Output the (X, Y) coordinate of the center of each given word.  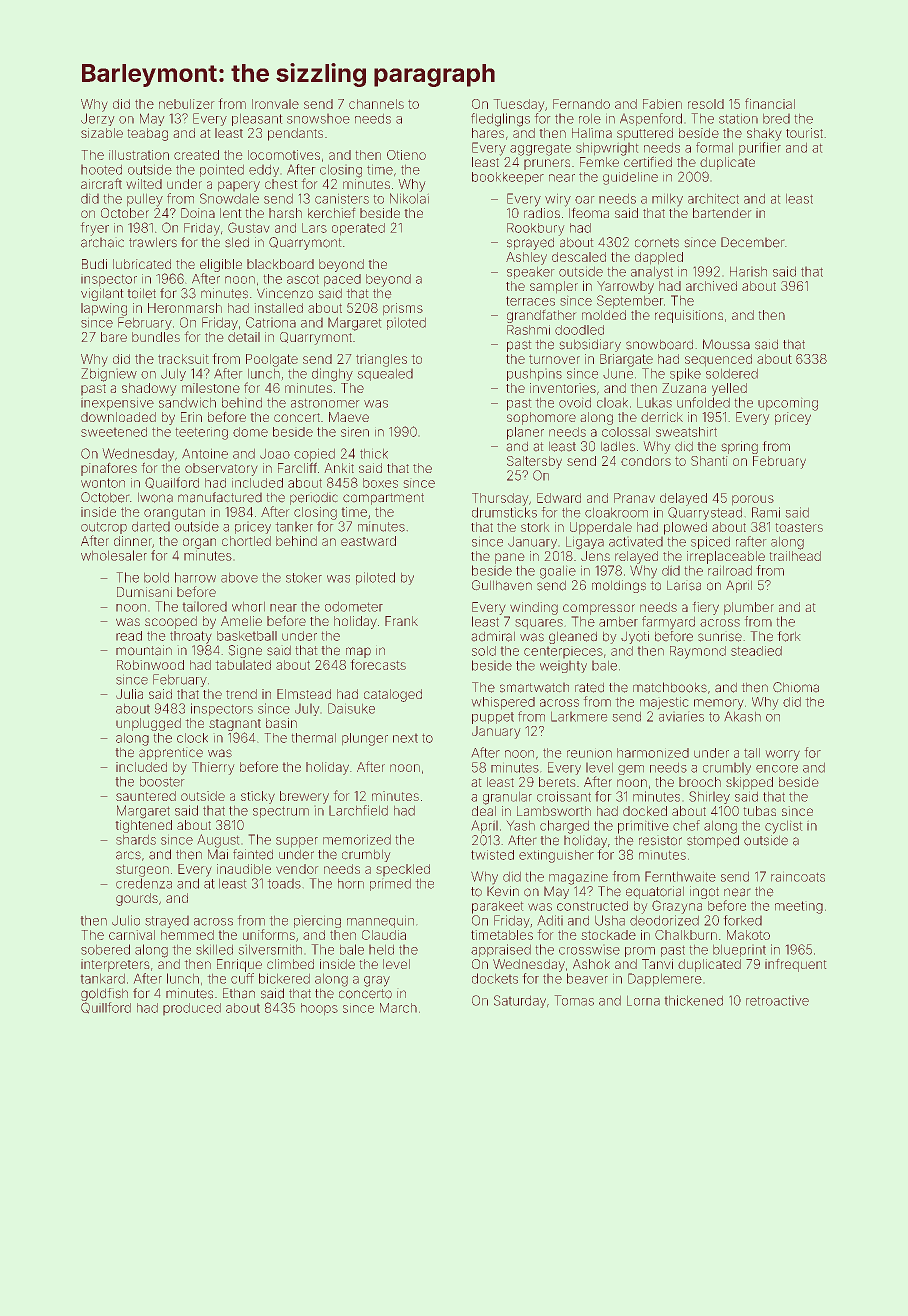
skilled (215, 950)
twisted (492, 855)
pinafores (109, 469)
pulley (145, 200)
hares (488, 133)
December (752, 242)
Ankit (339, 468)
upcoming (788, 405)
